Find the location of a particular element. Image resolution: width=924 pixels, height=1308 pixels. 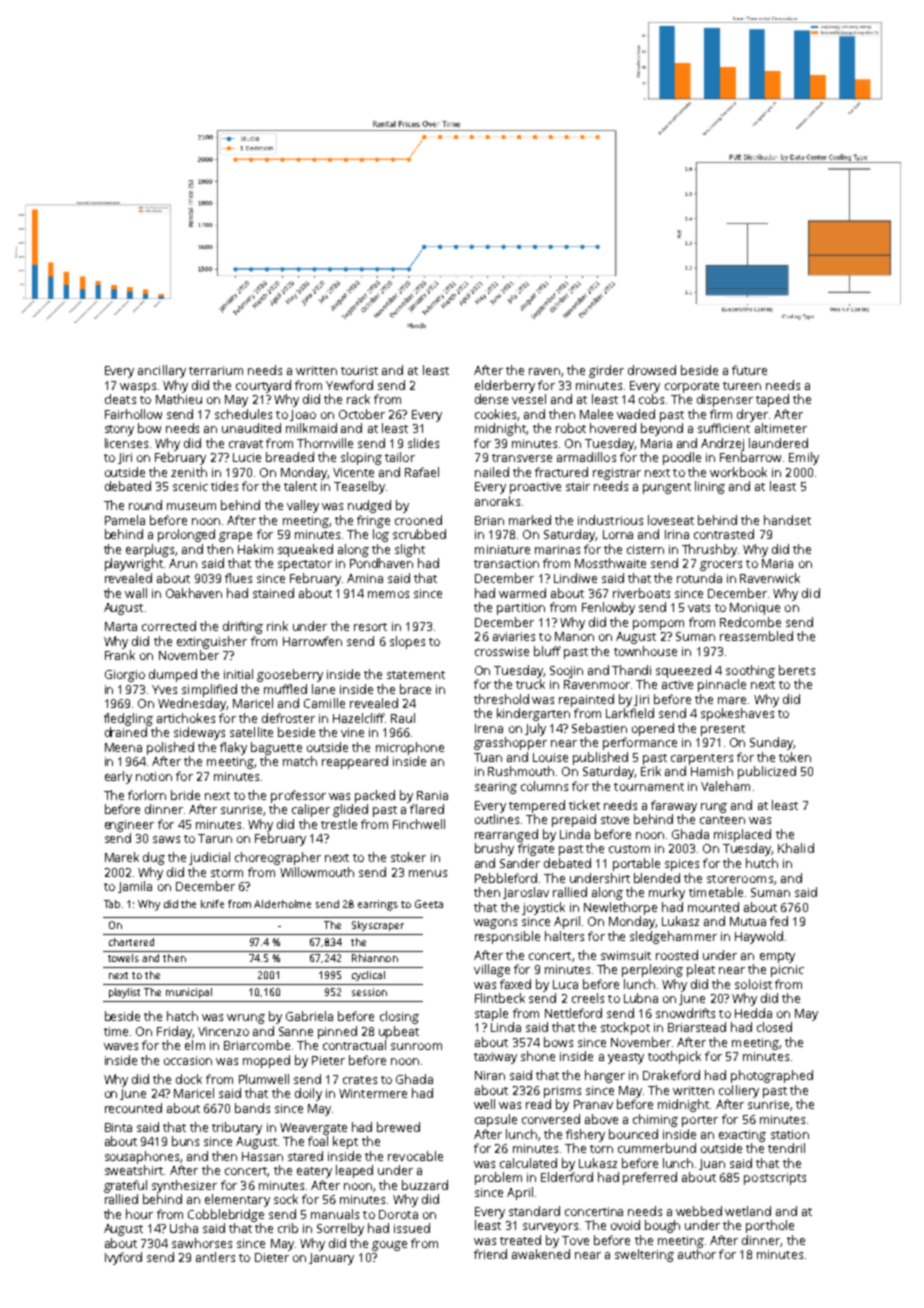

bride is located at coordinates (185, 795).
